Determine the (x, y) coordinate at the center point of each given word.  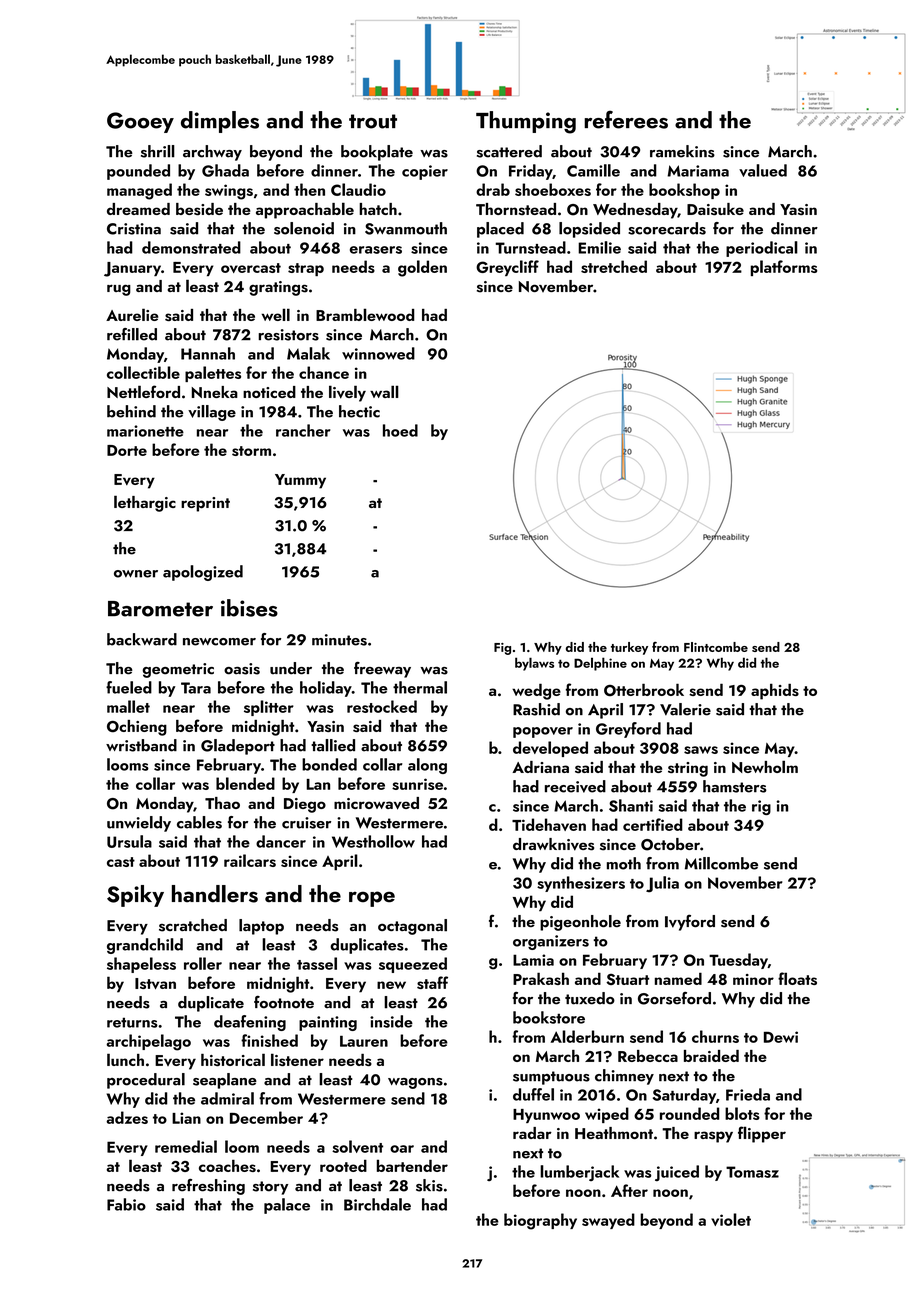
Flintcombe (716, 647)
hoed (400, 430)
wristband (141, 745)
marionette (145, 431)
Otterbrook (644, 689)
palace (287, 1206)
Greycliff (507, 268)
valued (763, 170)
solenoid (304, 228)
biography (540, 1221)
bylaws (534, 664)
